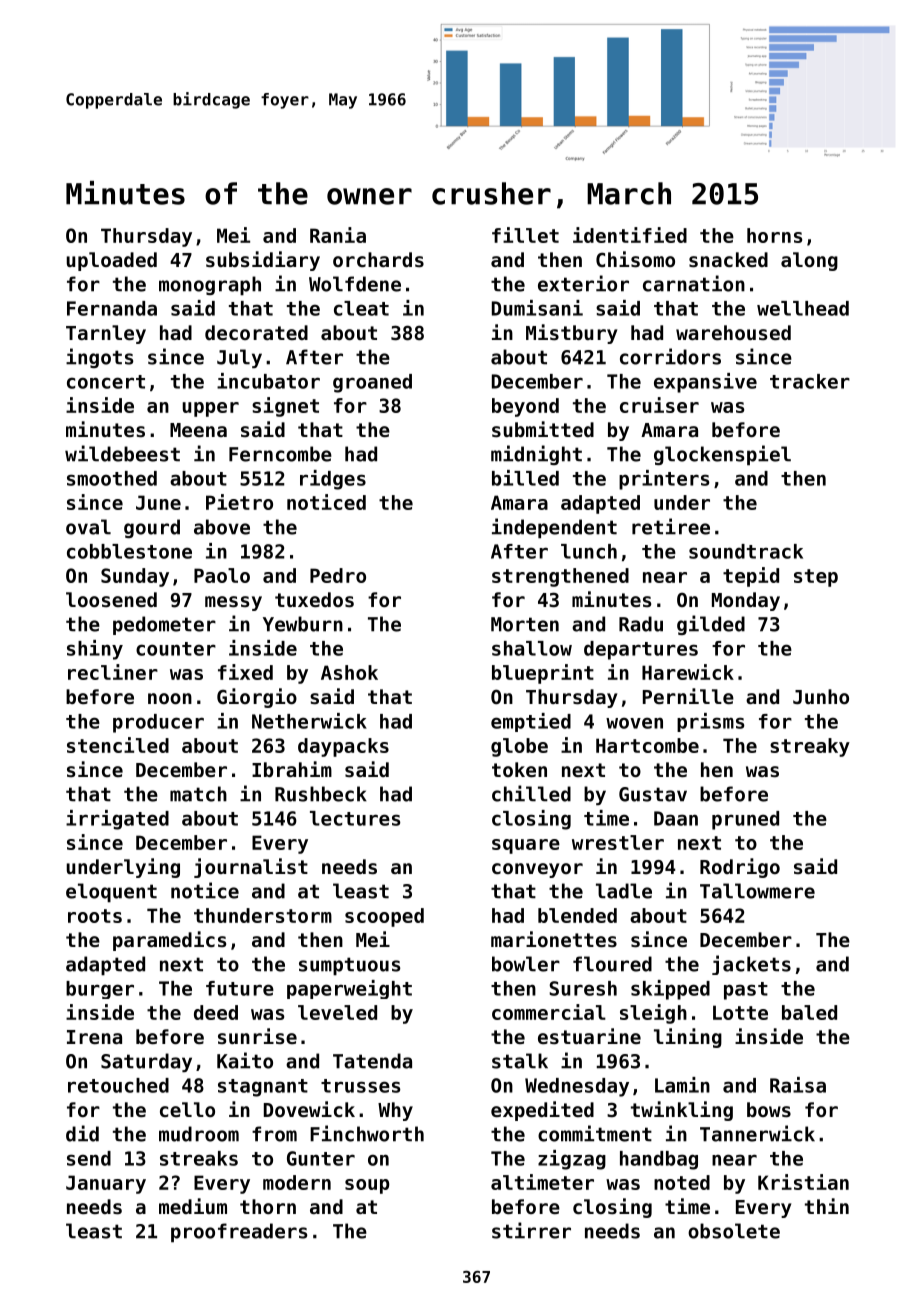  What do you see at coordinates (118, 745) in the screenshot?
I see `stenciled` at bounding box center [118, 745].
